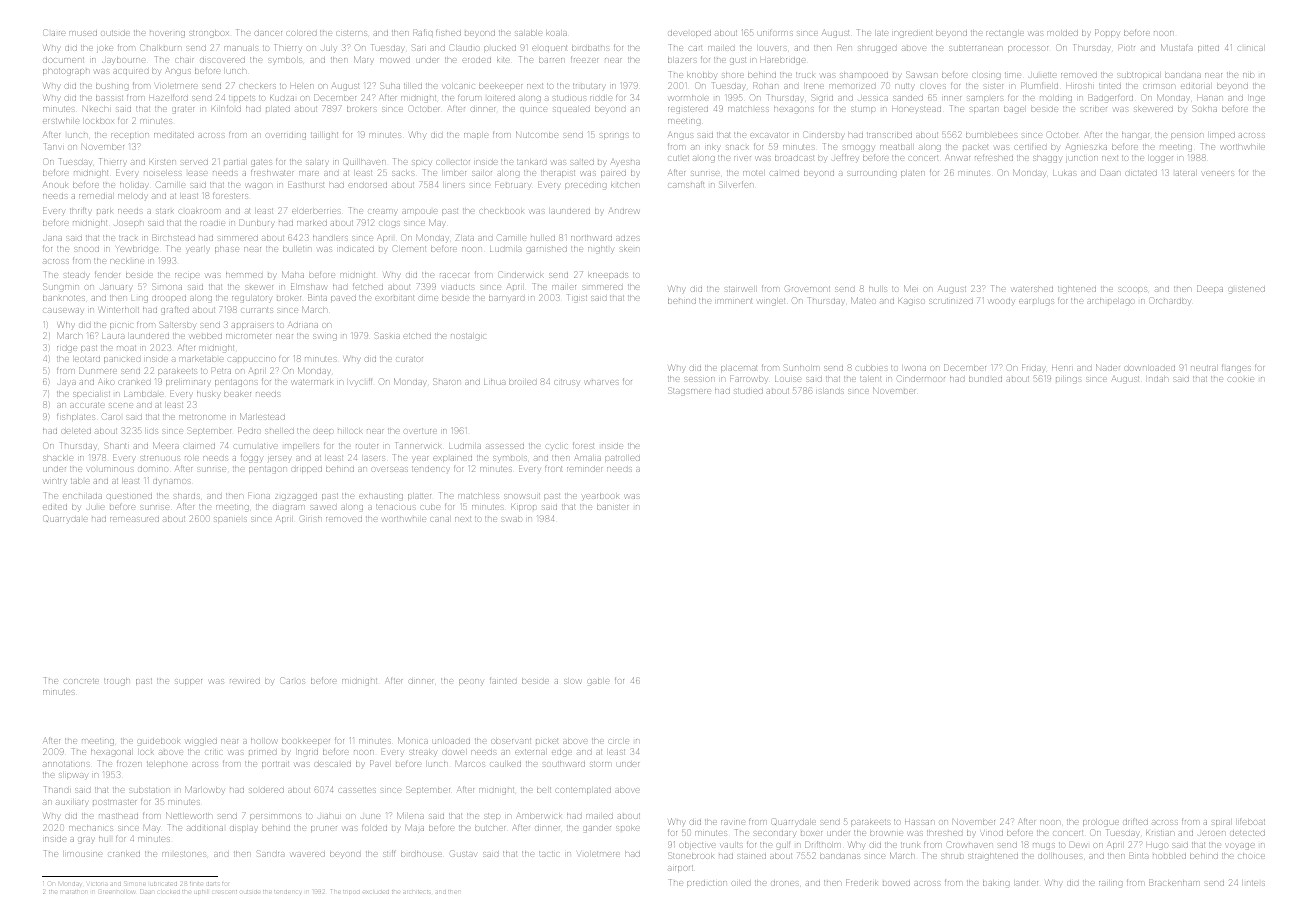  What do you see at coordinates (612, 507) in the screenshot?
I see `banister` at bounding box center [612, 507].
